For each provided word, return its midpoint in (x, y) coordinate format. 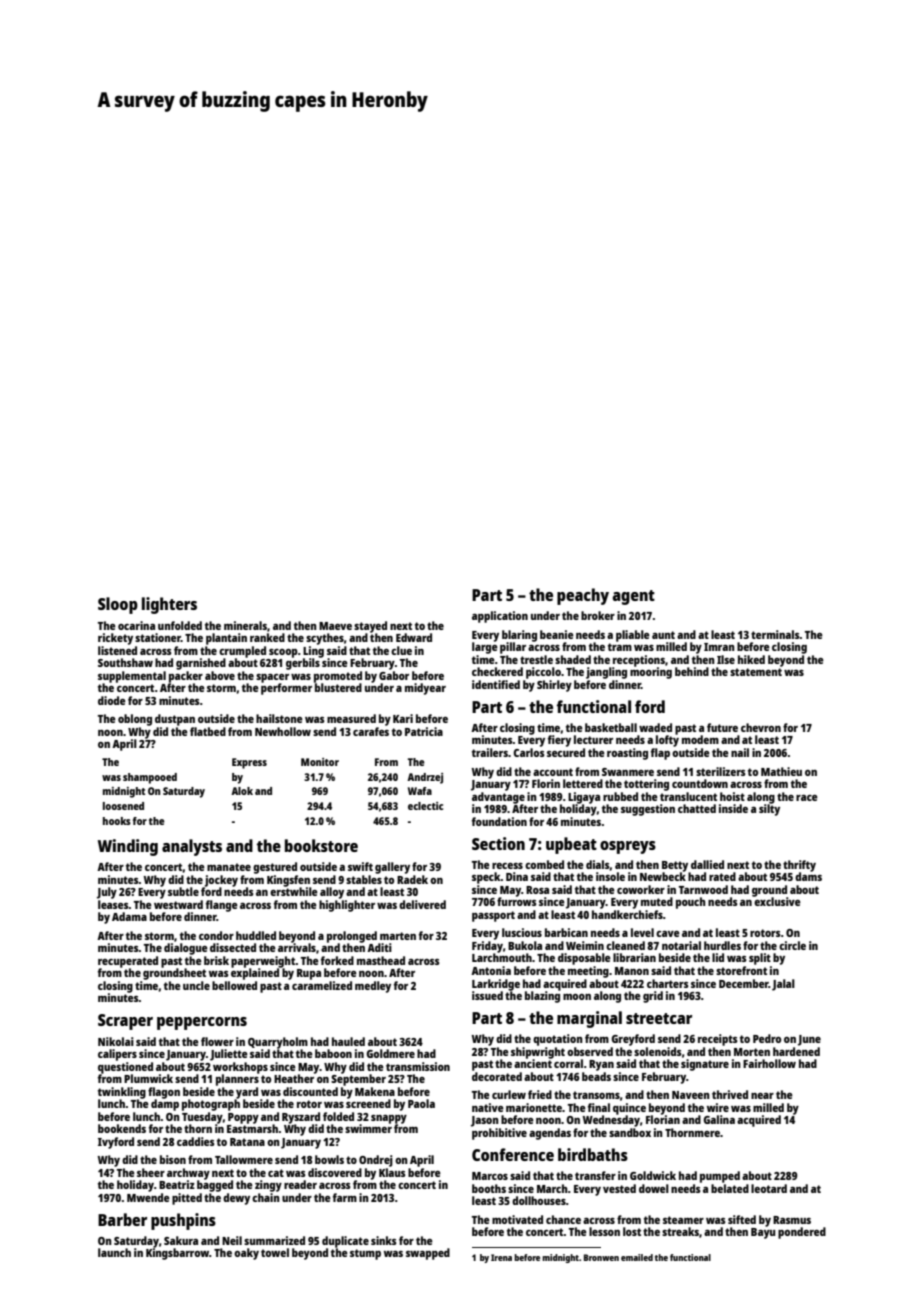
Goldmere (390, 1053)
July (107, 893)
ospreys (628, 847)
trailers (490, 752)
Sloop (118, 605)
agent (633, 597)
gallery (392, 868)
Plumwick (148, 1078)
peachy (583, 596)
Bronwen (601, 1257)
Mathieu (781, 771)
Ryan (601, 1065)
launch (114, 1252)
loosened (123, 806)
